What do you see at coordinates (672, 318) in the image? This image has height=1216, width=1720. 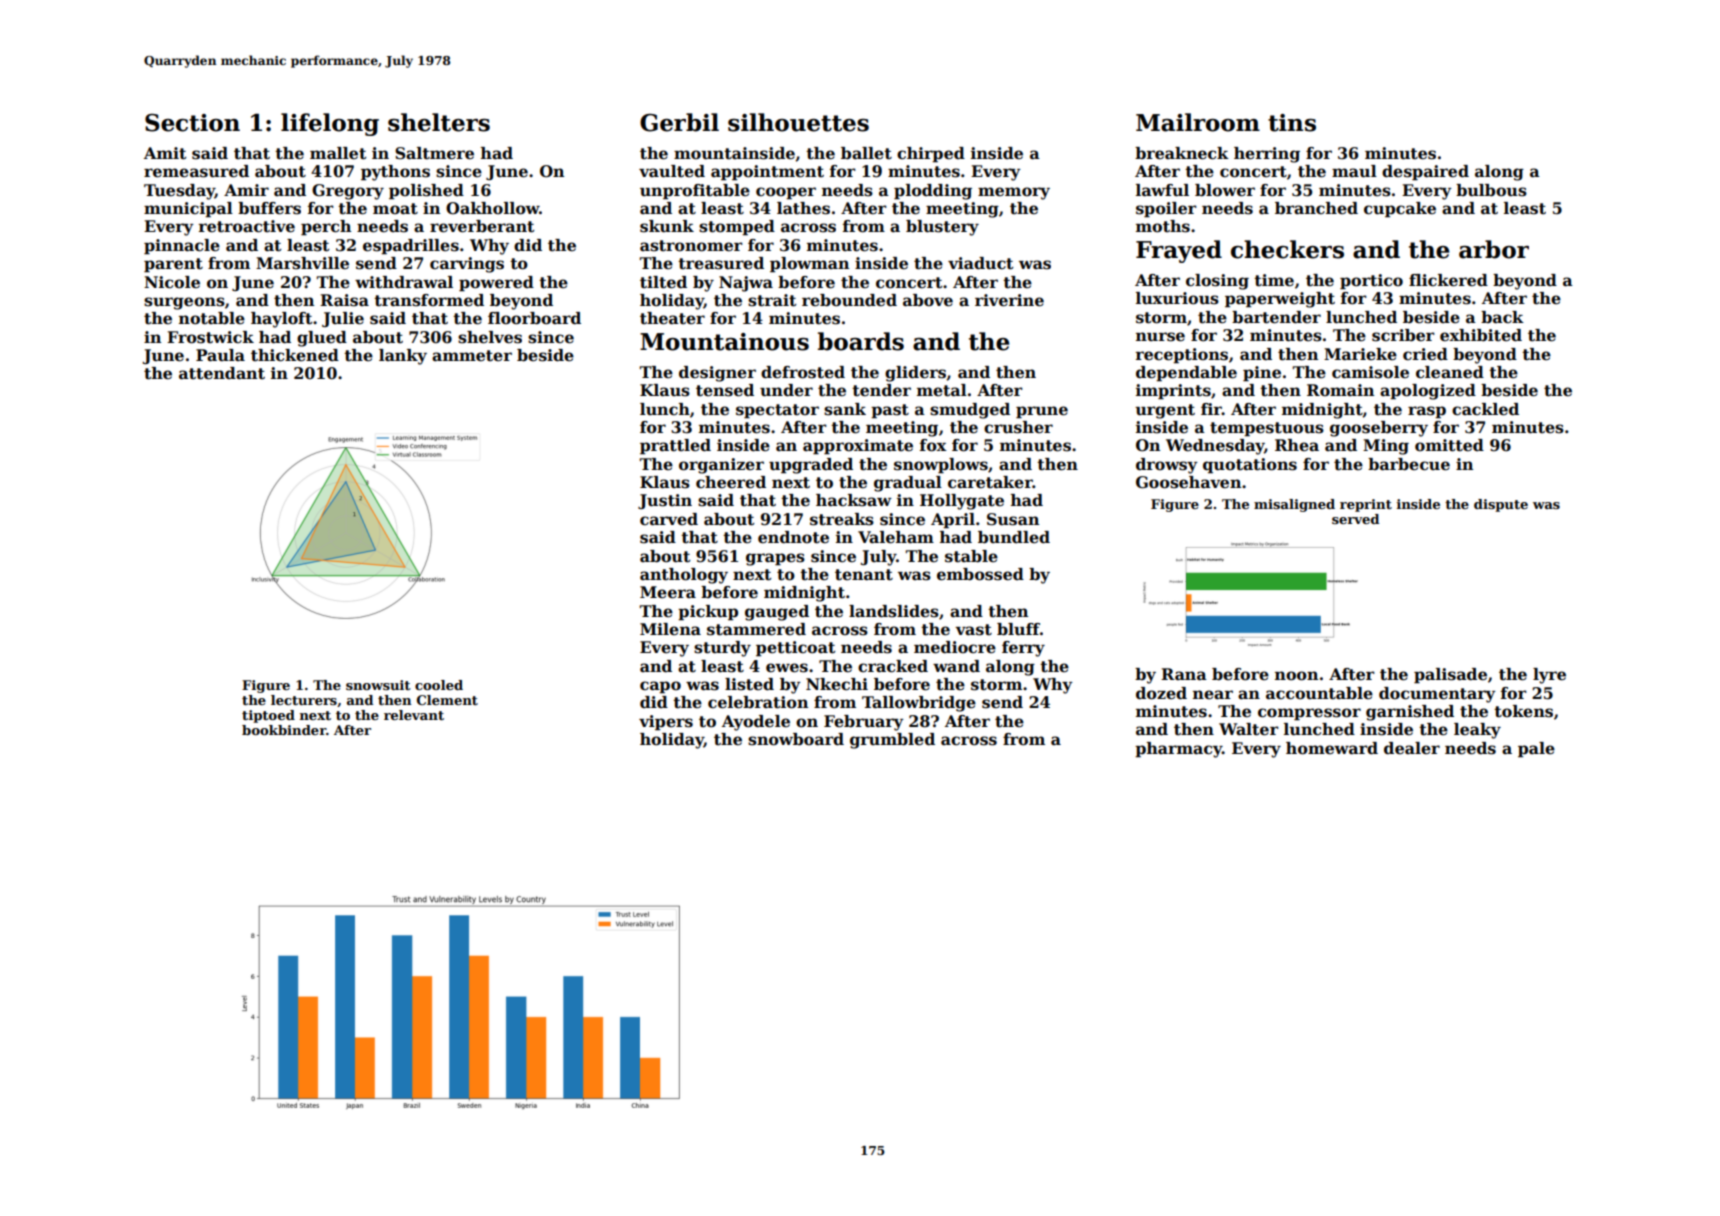 I see `theater` at bounding box center [672, 318].
